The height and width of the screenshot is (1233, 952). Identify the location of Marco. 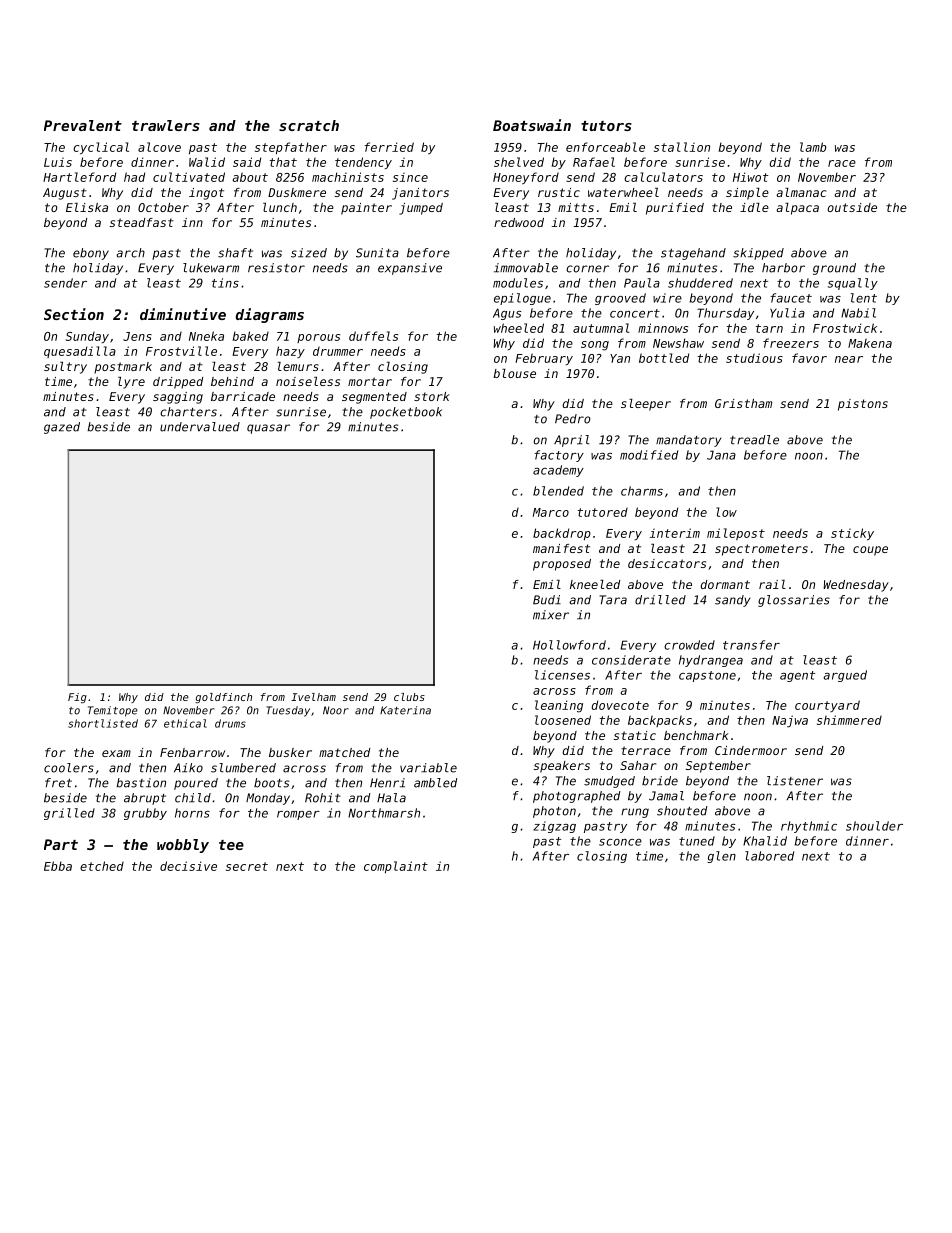
(551, 512).
